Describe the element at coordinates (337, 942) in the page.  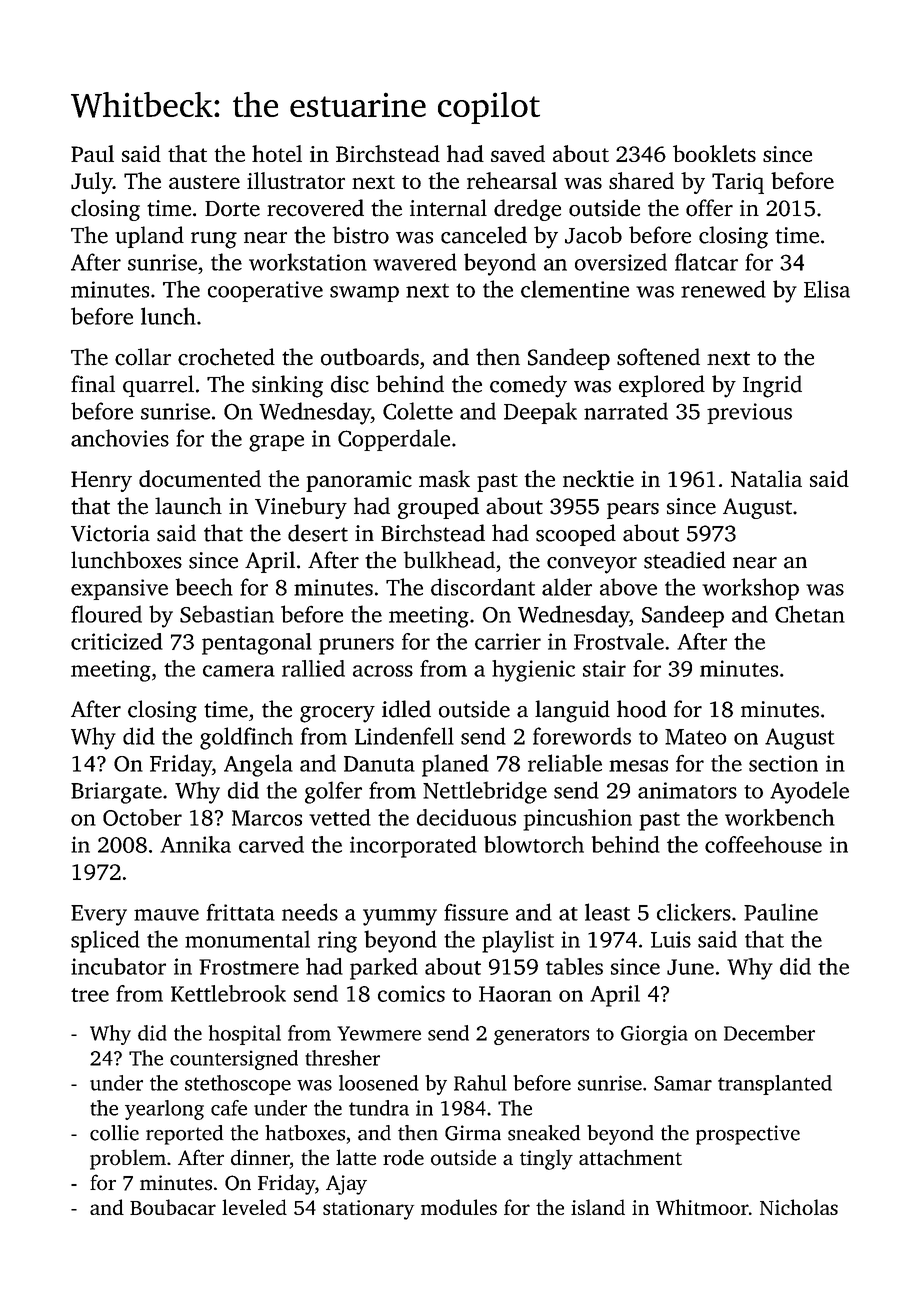
I see `ring` at that location.
